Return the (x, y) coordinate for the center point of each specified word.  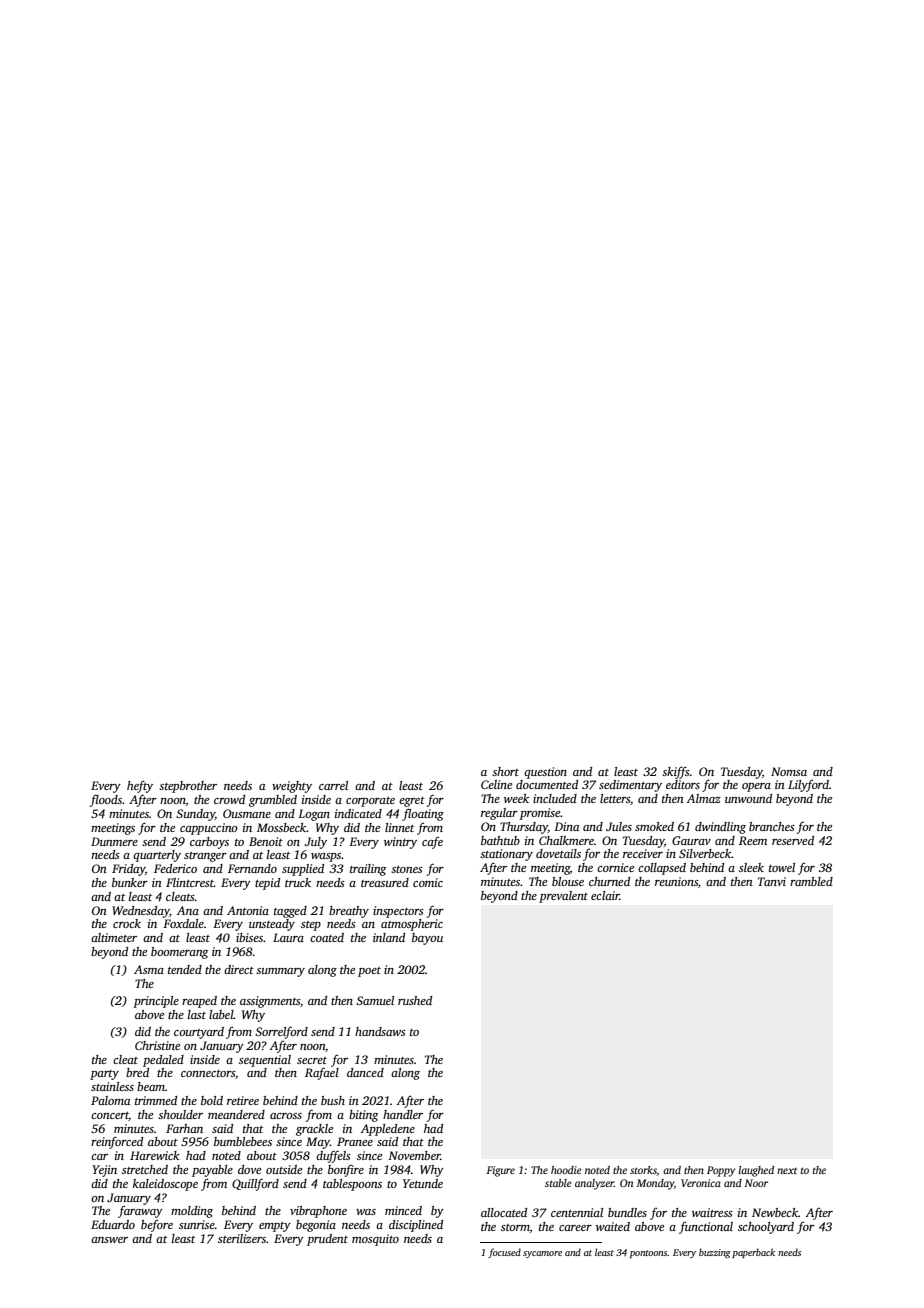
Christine (157, 1045)
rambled (811, 881)
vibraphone (318, 1212)
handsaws (380, 1031)
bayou (427, 939)
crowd (229, 799)
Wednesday (141, 912)
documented (547, 784)
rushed (415, 1000)
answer (109, 1240)
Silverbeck (705, 853)
